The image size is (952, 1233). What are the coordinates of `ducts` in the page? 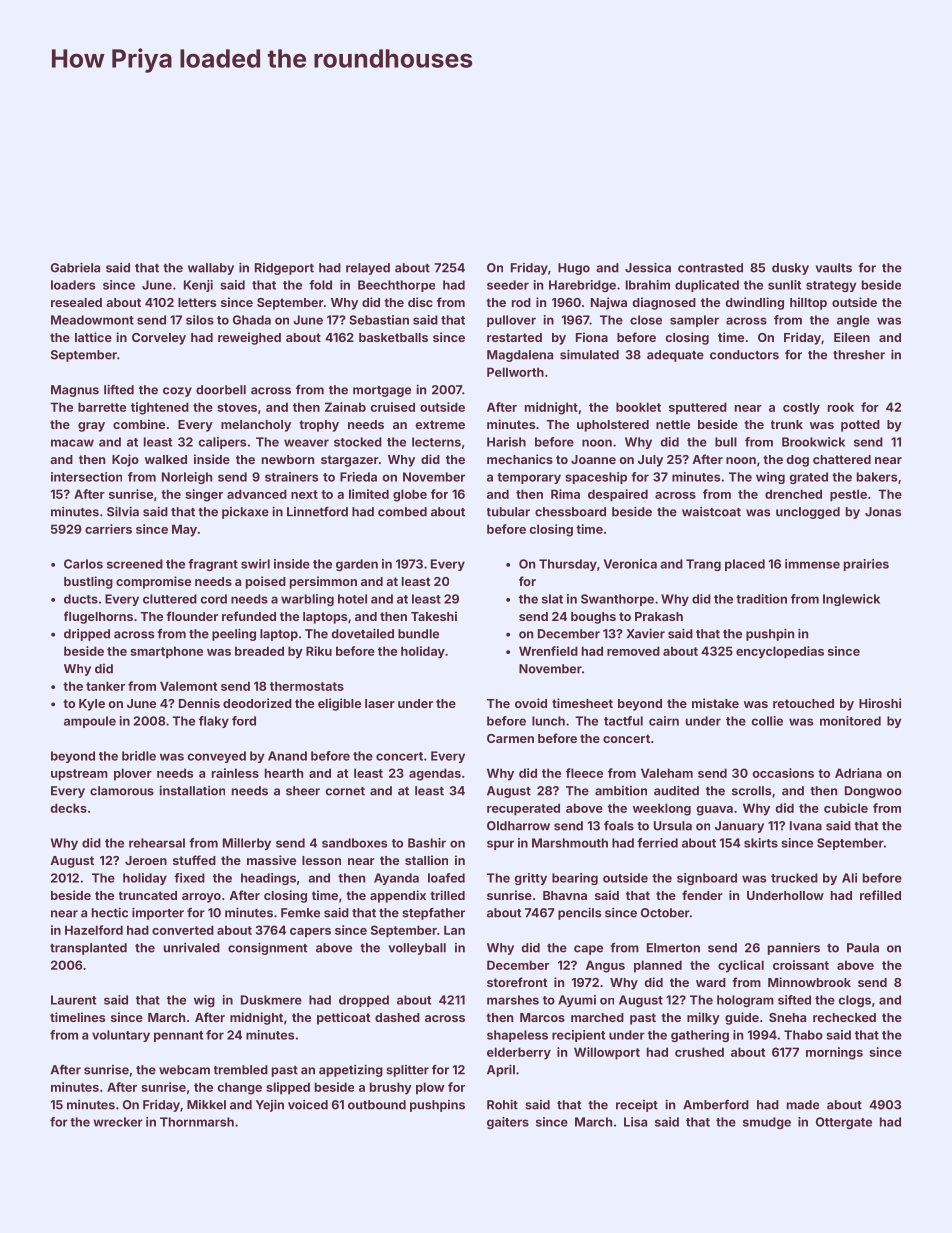 It's located at (81, 599).
